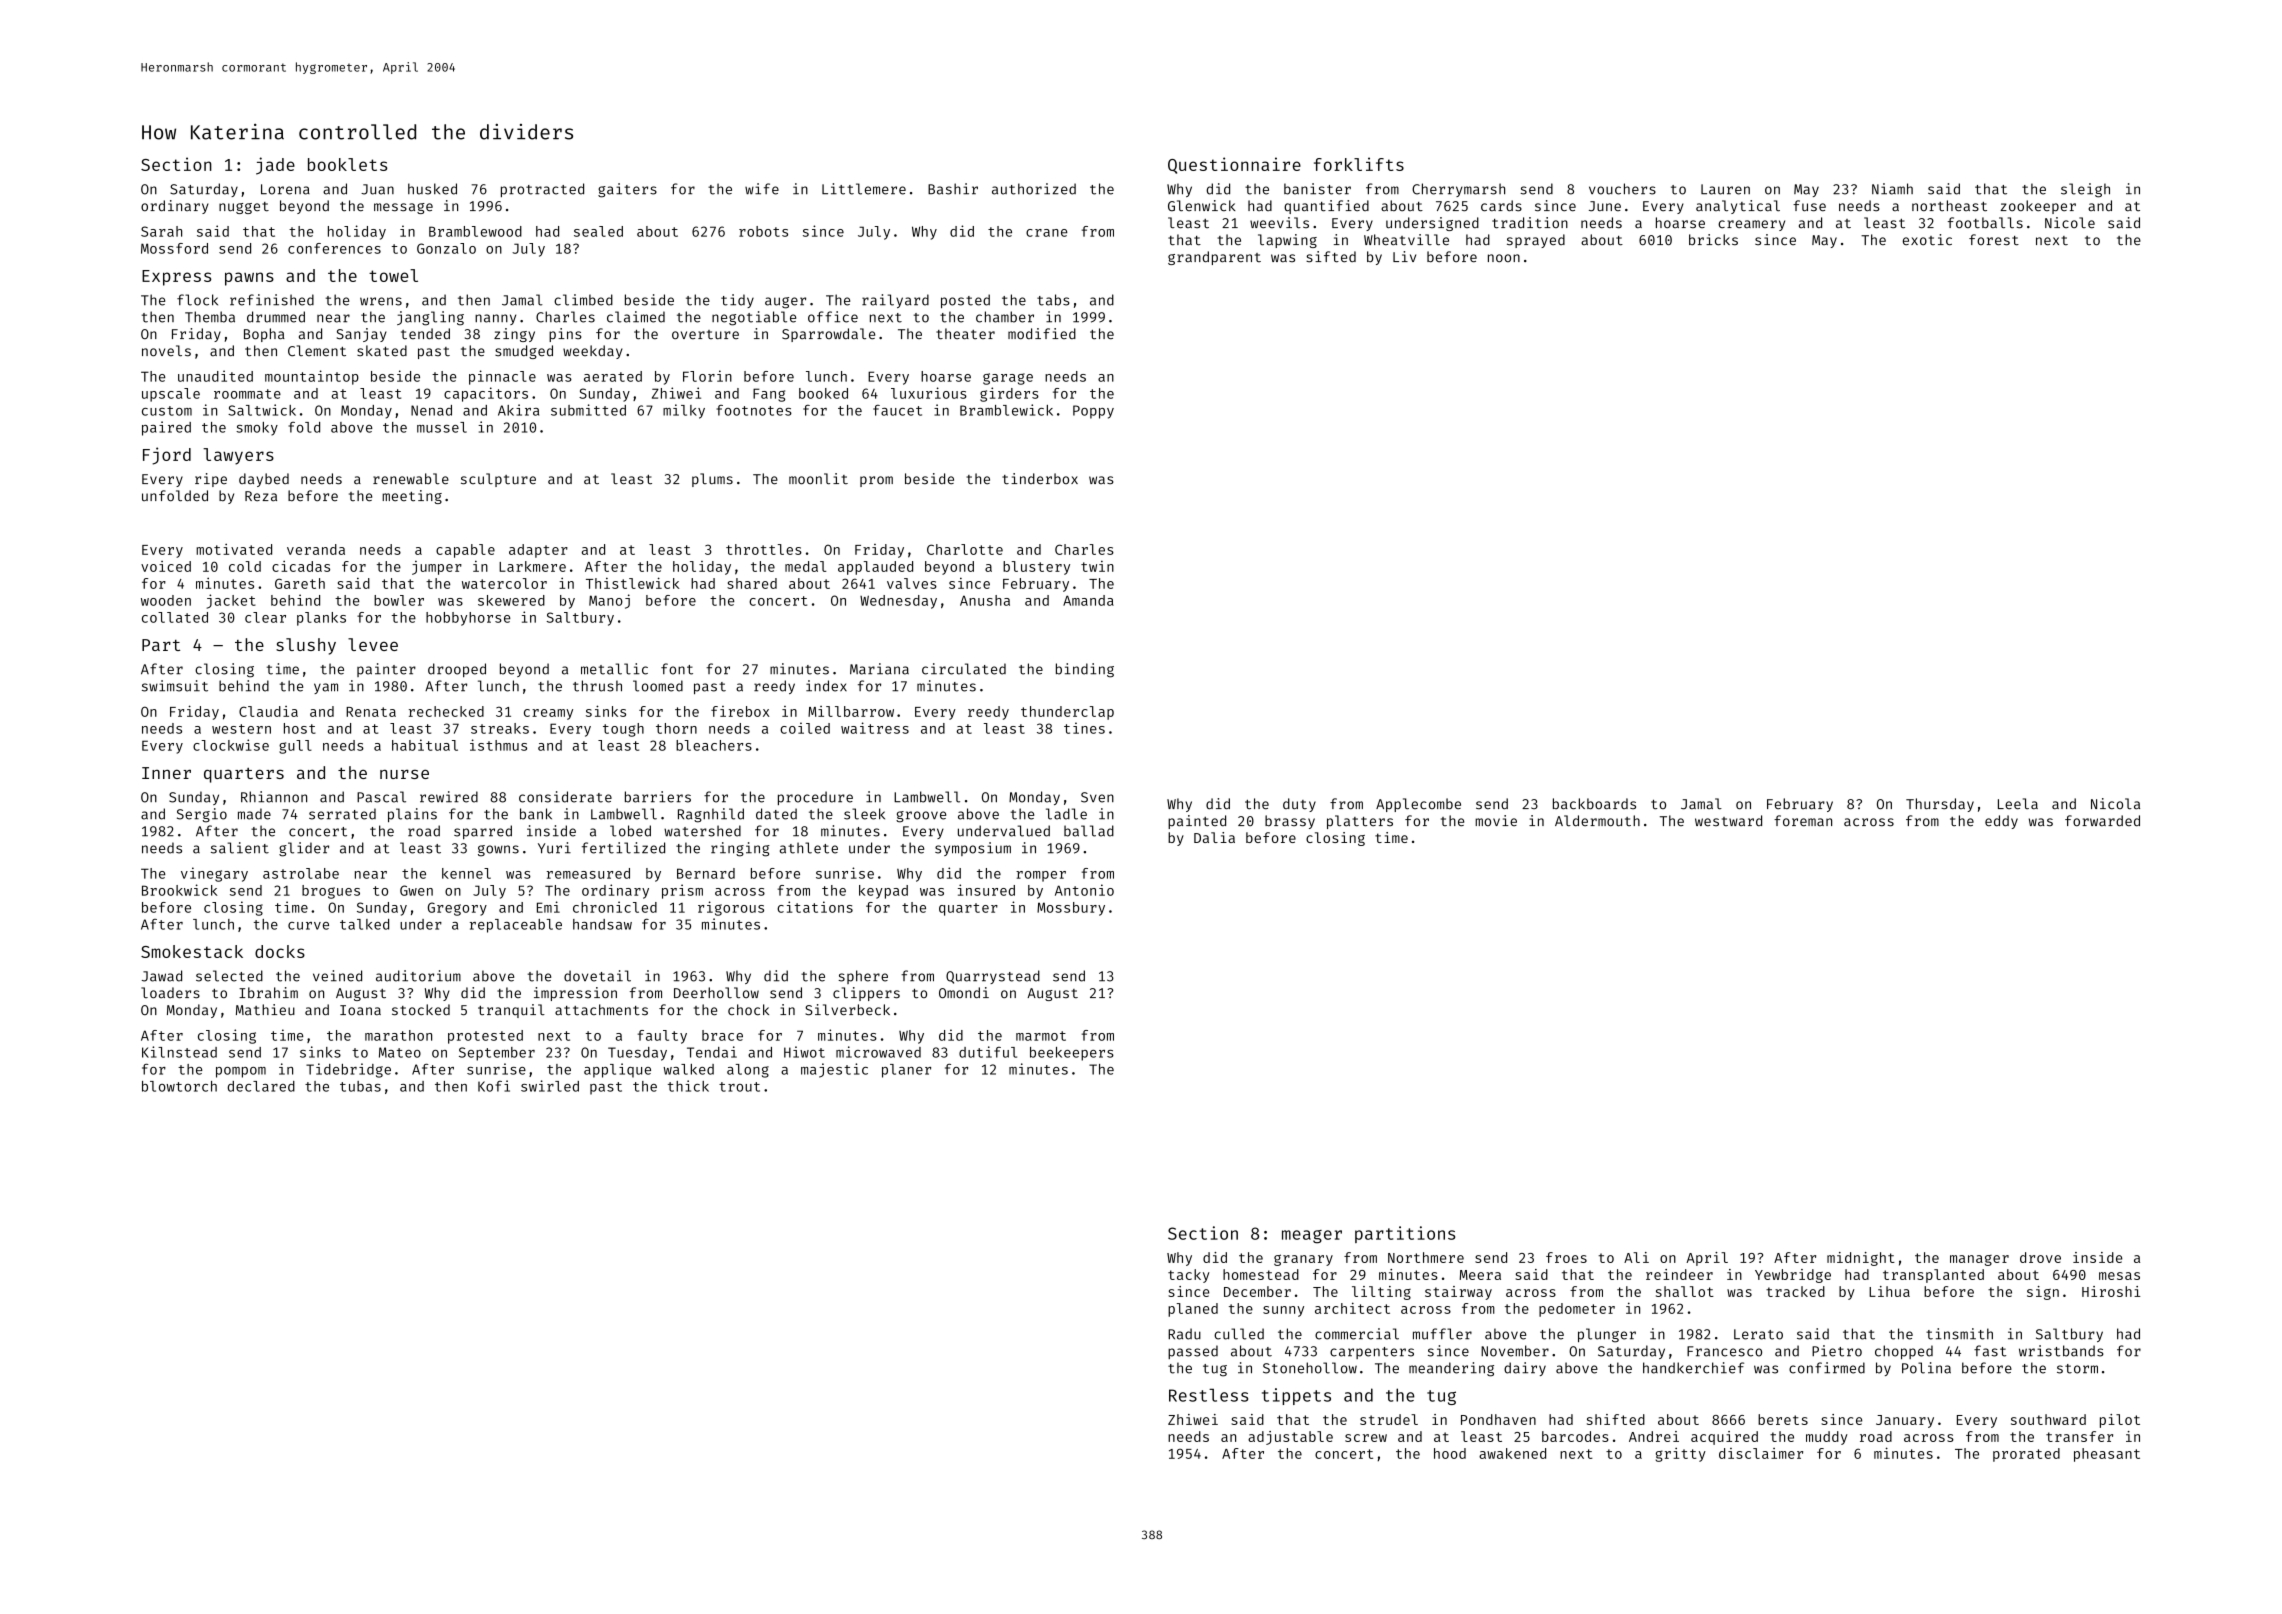  Describe the element at coordinates (274, 797) in the screenshot. I see `Rhiannon` at that location.
